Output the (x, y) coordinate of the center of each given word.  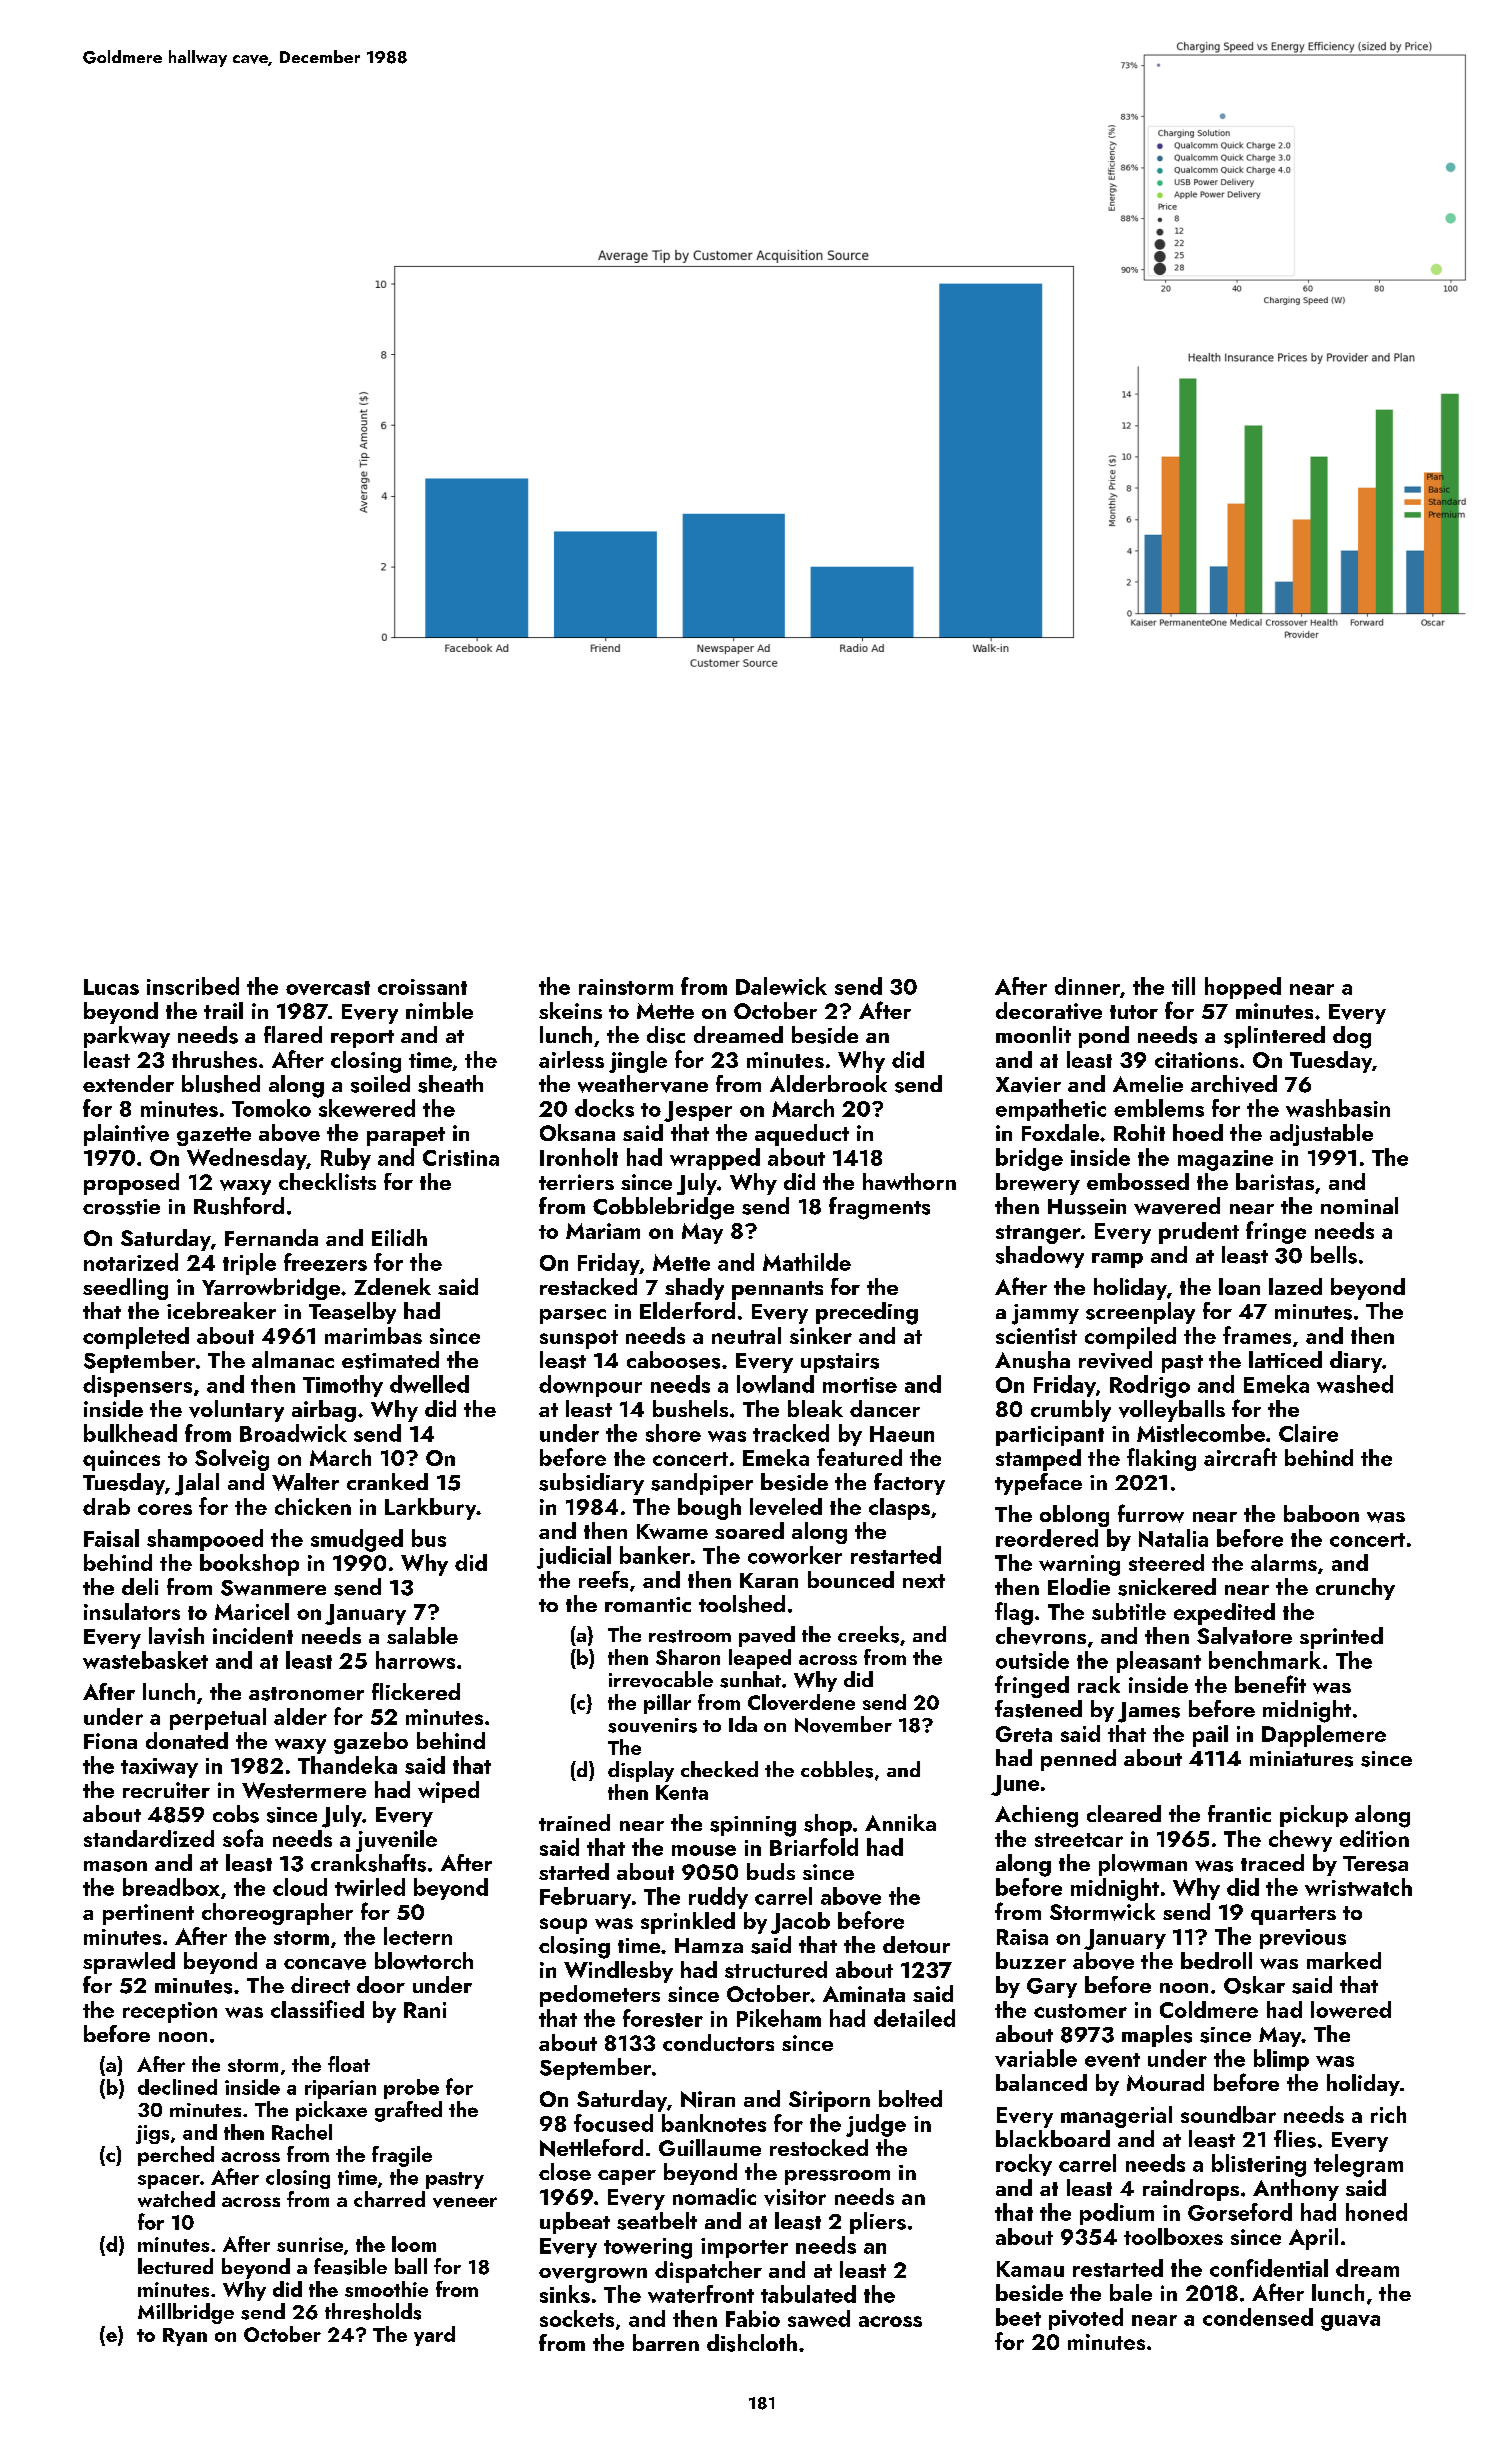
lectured (175, 2266)
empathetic (1051, 1110)
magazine (1225, 1160)
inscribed (193, 986)
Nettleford (591, 2148)
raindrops (1191, 2190)
